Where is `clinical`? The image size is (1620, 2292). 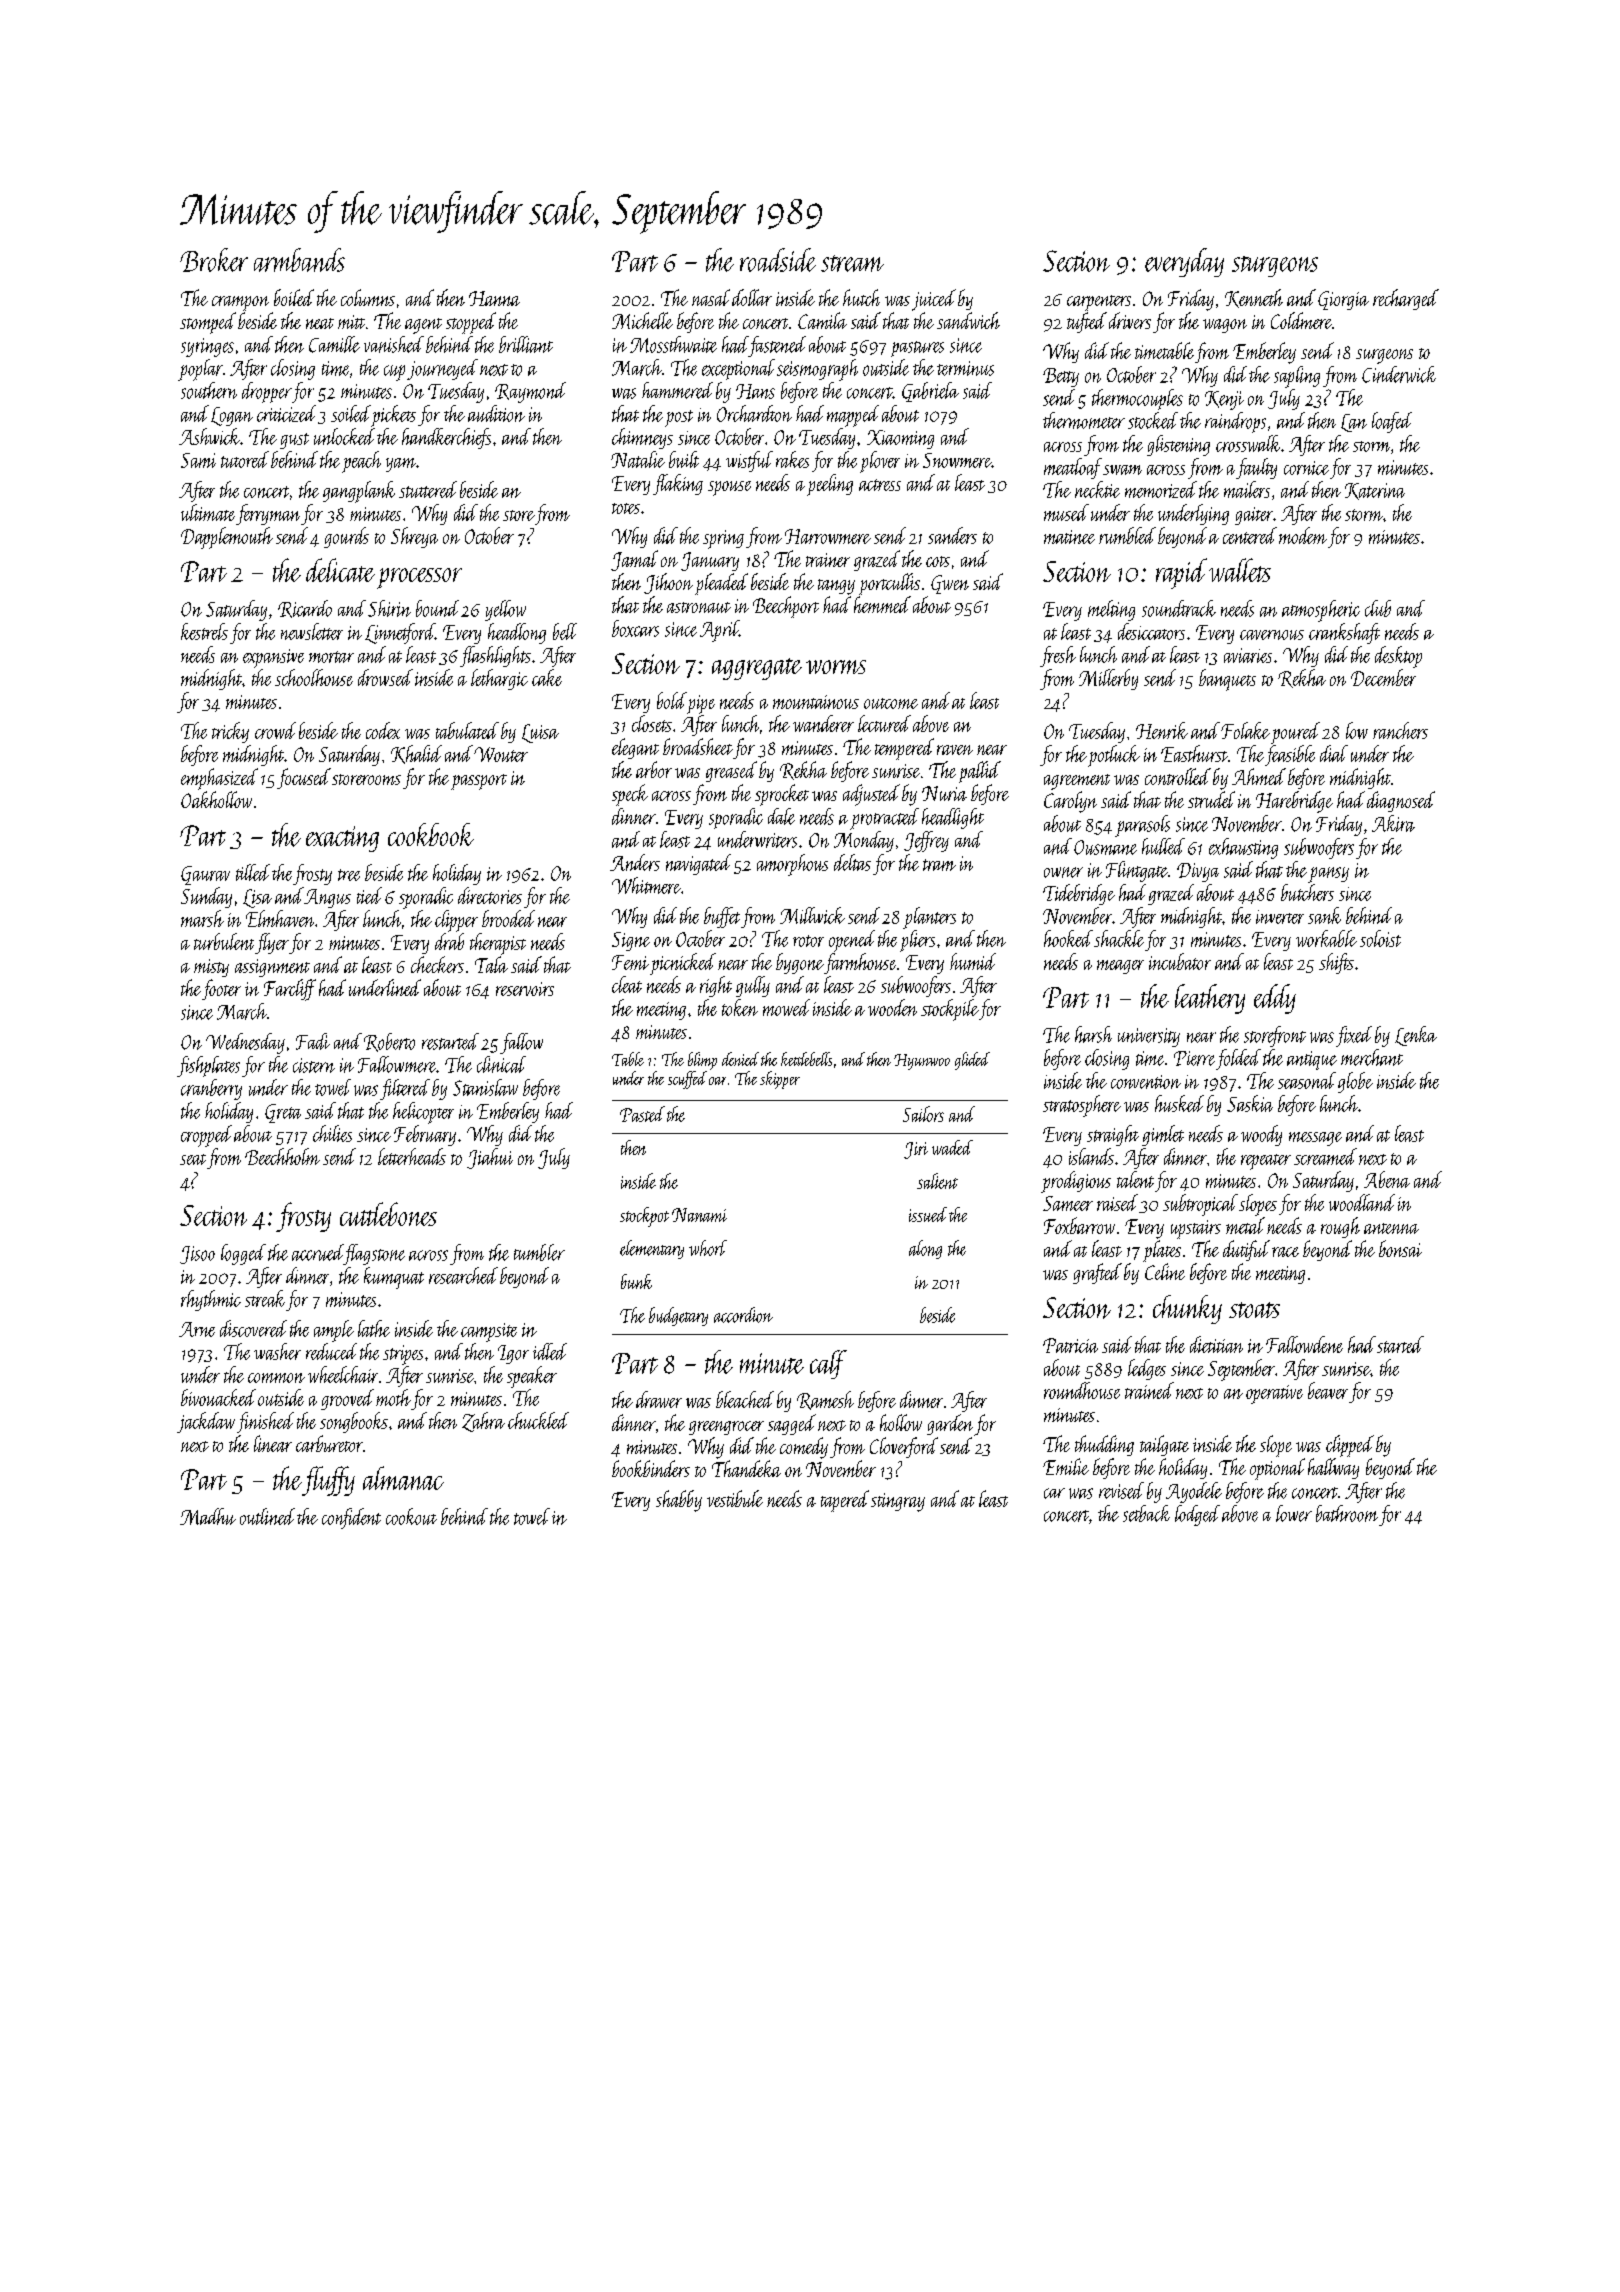
clinical is located at coordinates (501, 1064).
